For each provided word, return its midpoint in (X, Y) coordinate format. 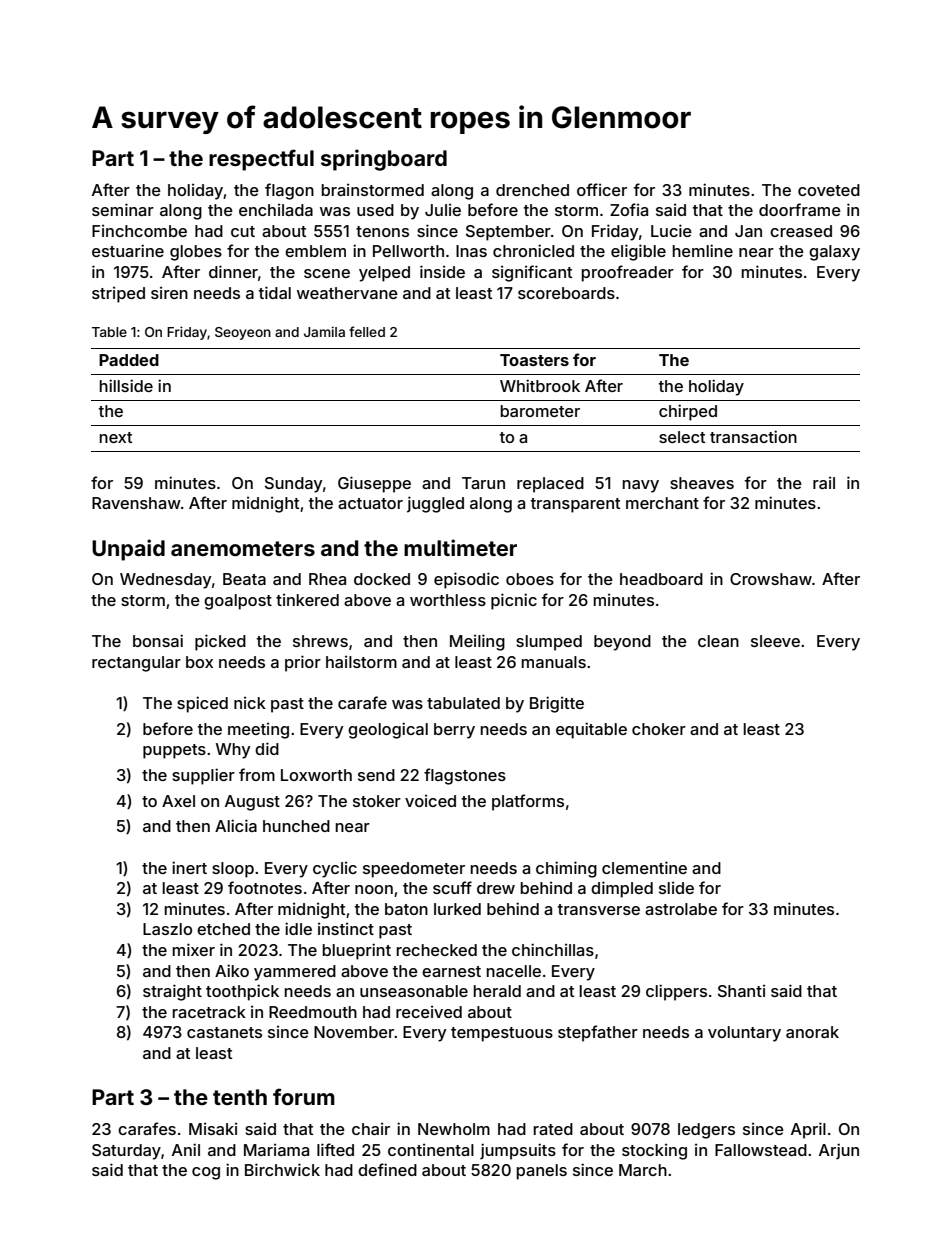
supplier (203, 776)
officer (602, 189)
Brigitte (557, 704)
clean (718, 641)
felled (367, 331)
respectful (261, 160)
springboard (384, 160)
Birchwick (282, 1169)
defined (387, 1169)
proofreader (628, 273)
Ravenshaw (136, 503)
